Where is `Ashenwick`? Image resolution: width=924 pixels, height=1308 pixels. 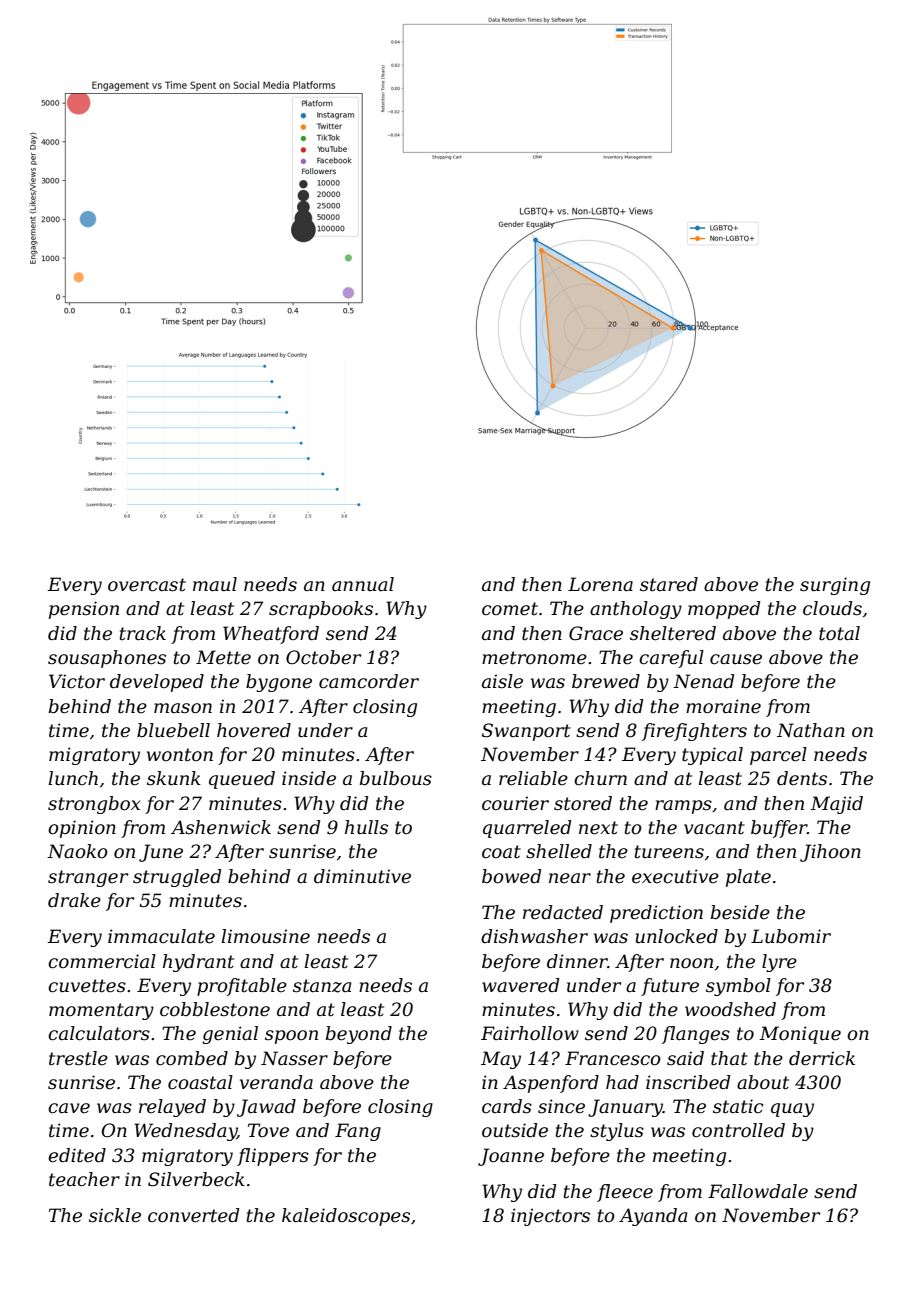 Ashenwick is located at coordinates (221, 827).
